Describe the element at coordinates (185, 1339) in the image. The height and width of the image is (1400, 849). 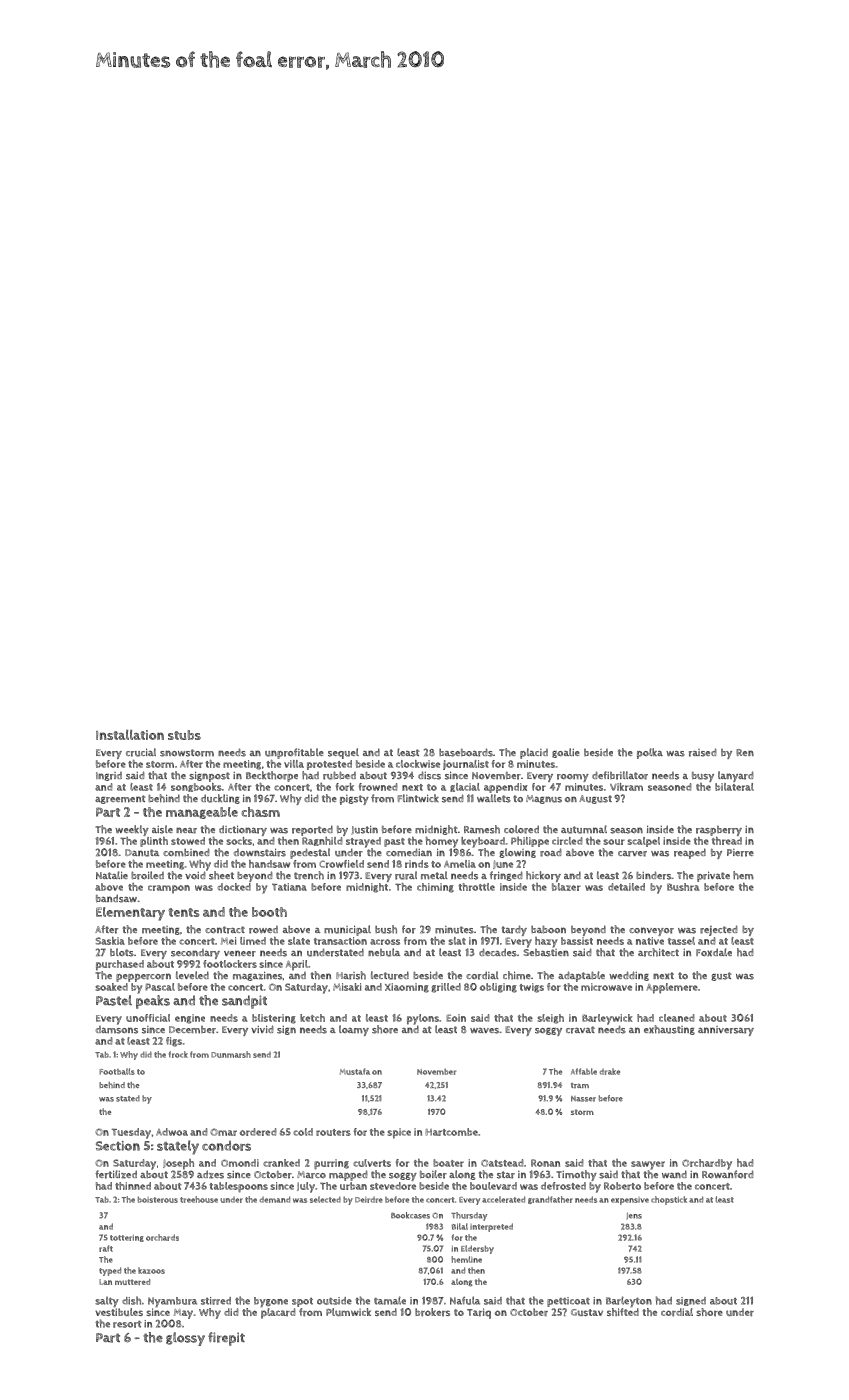
I see `glossy` at that location.
